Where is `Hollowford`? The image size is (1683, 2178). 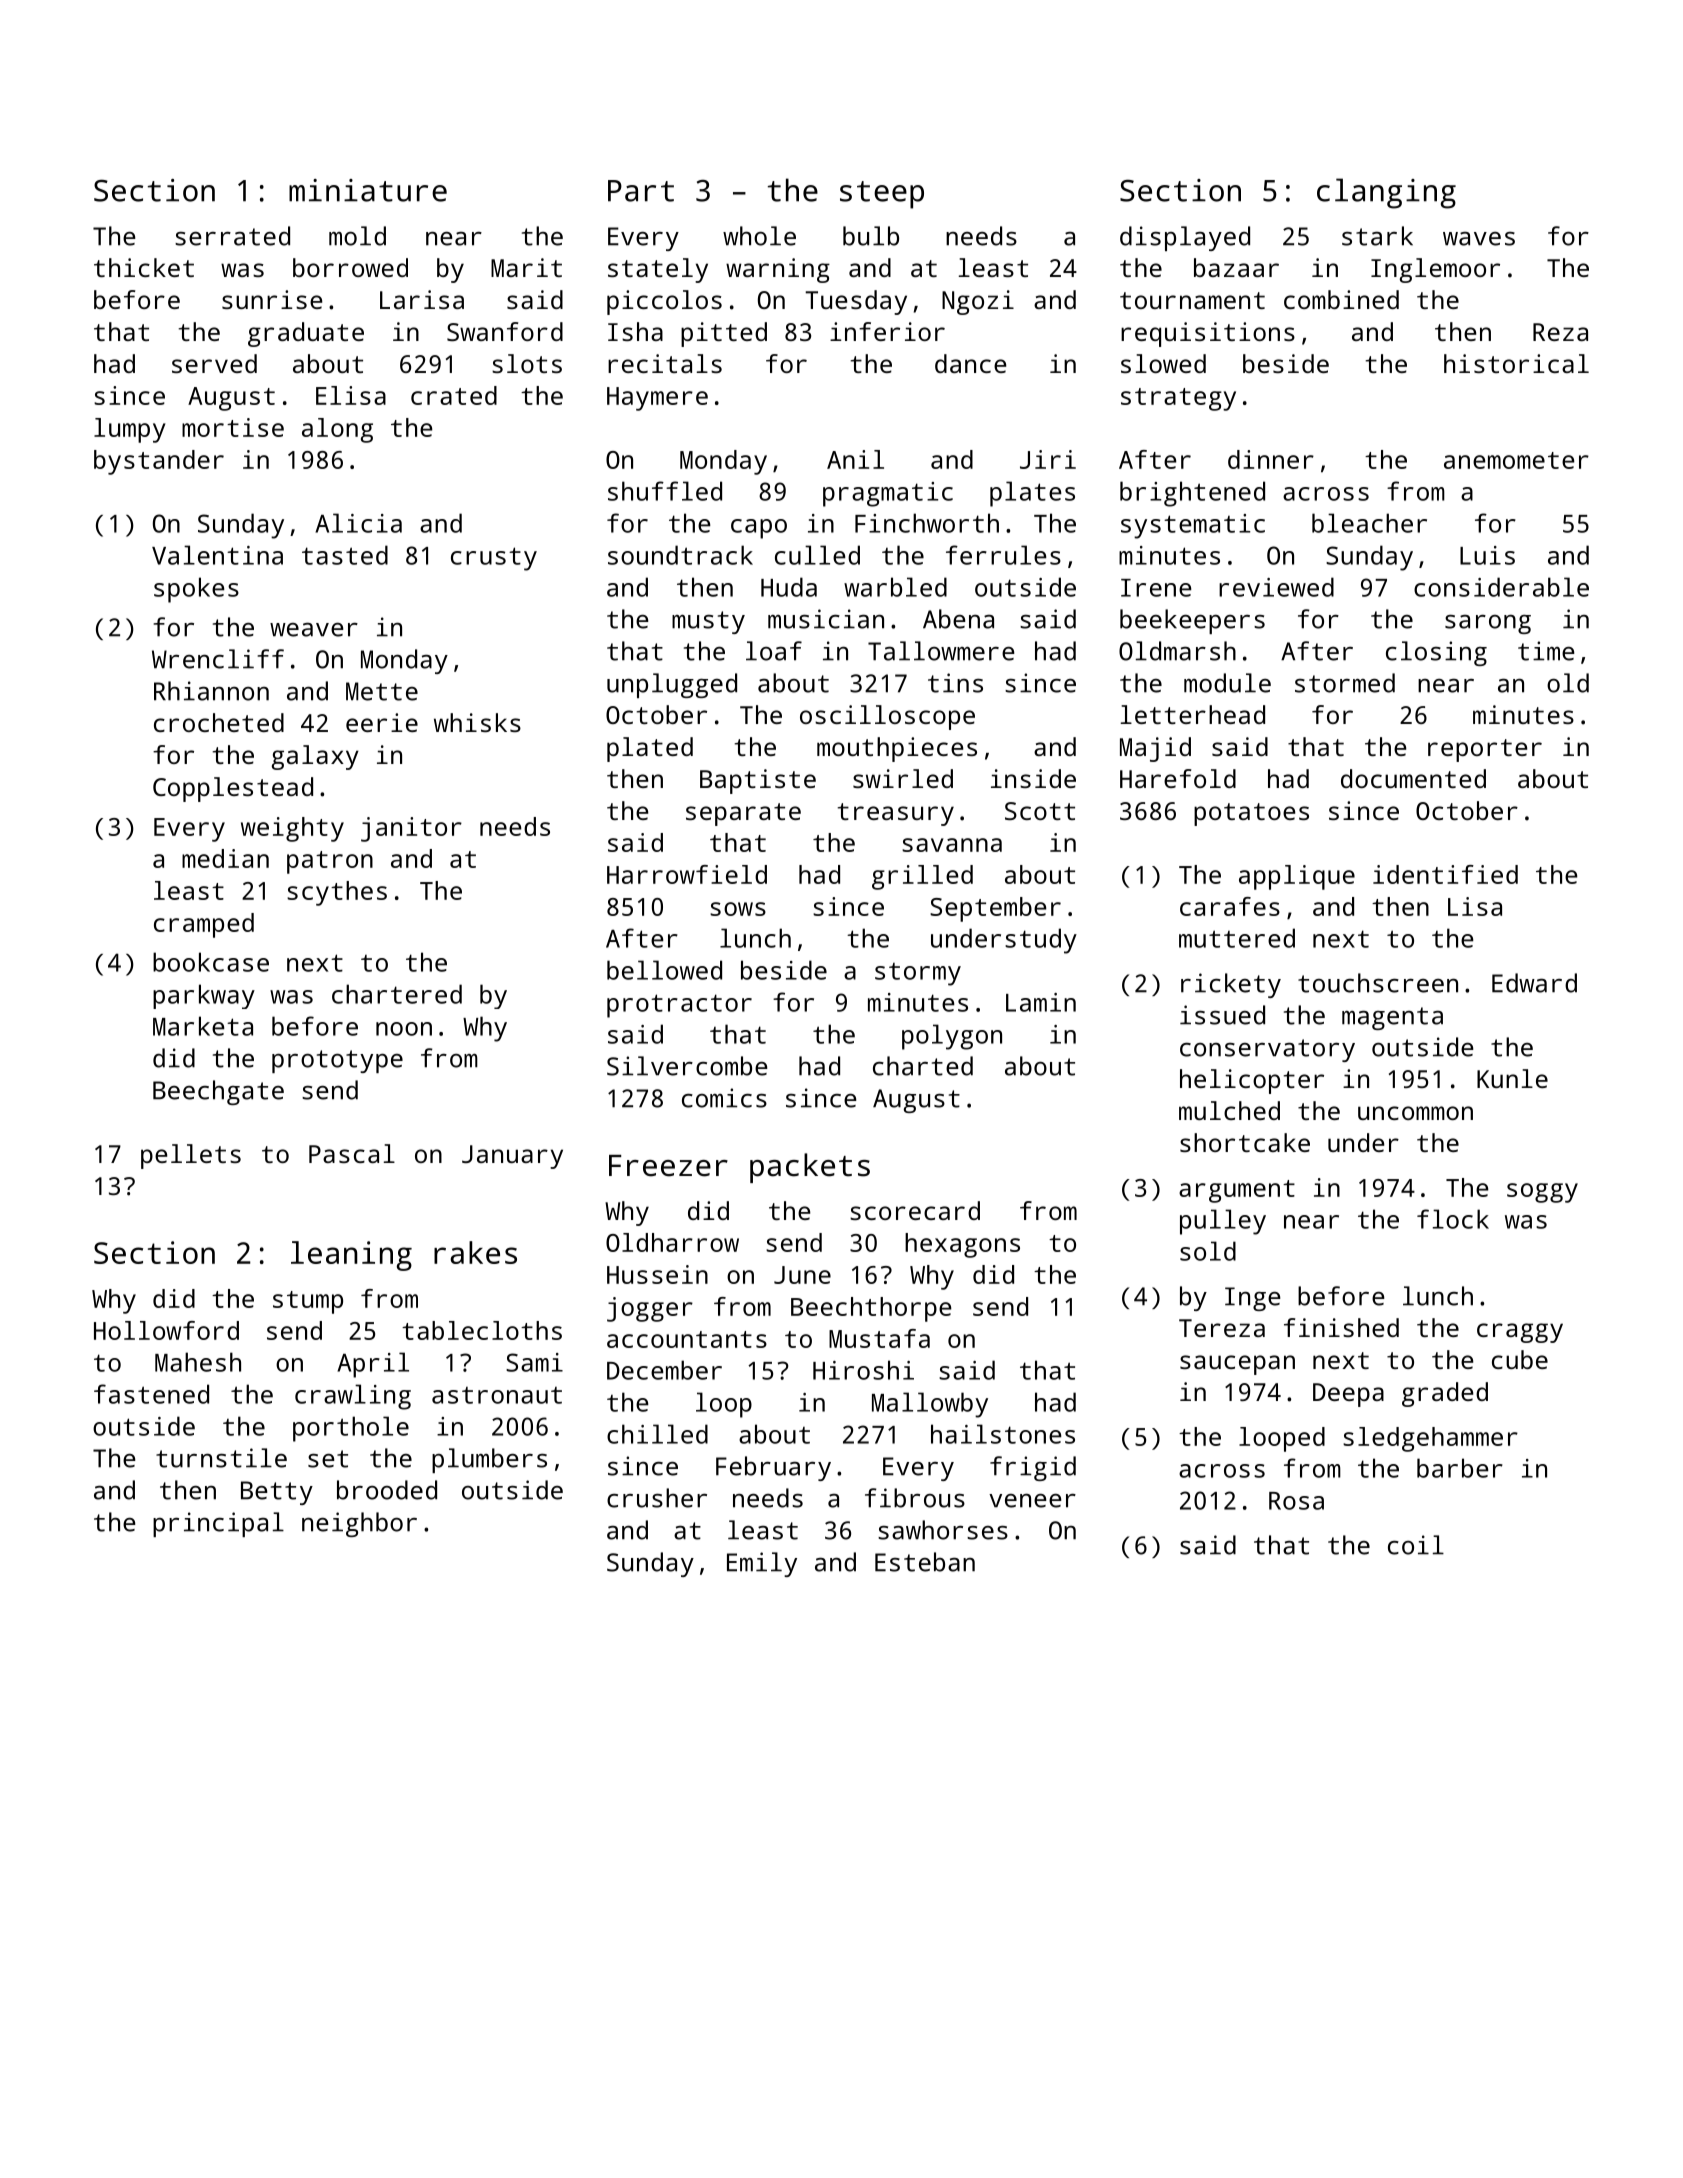
Hollowford is located at coordinates (166, 1330).
